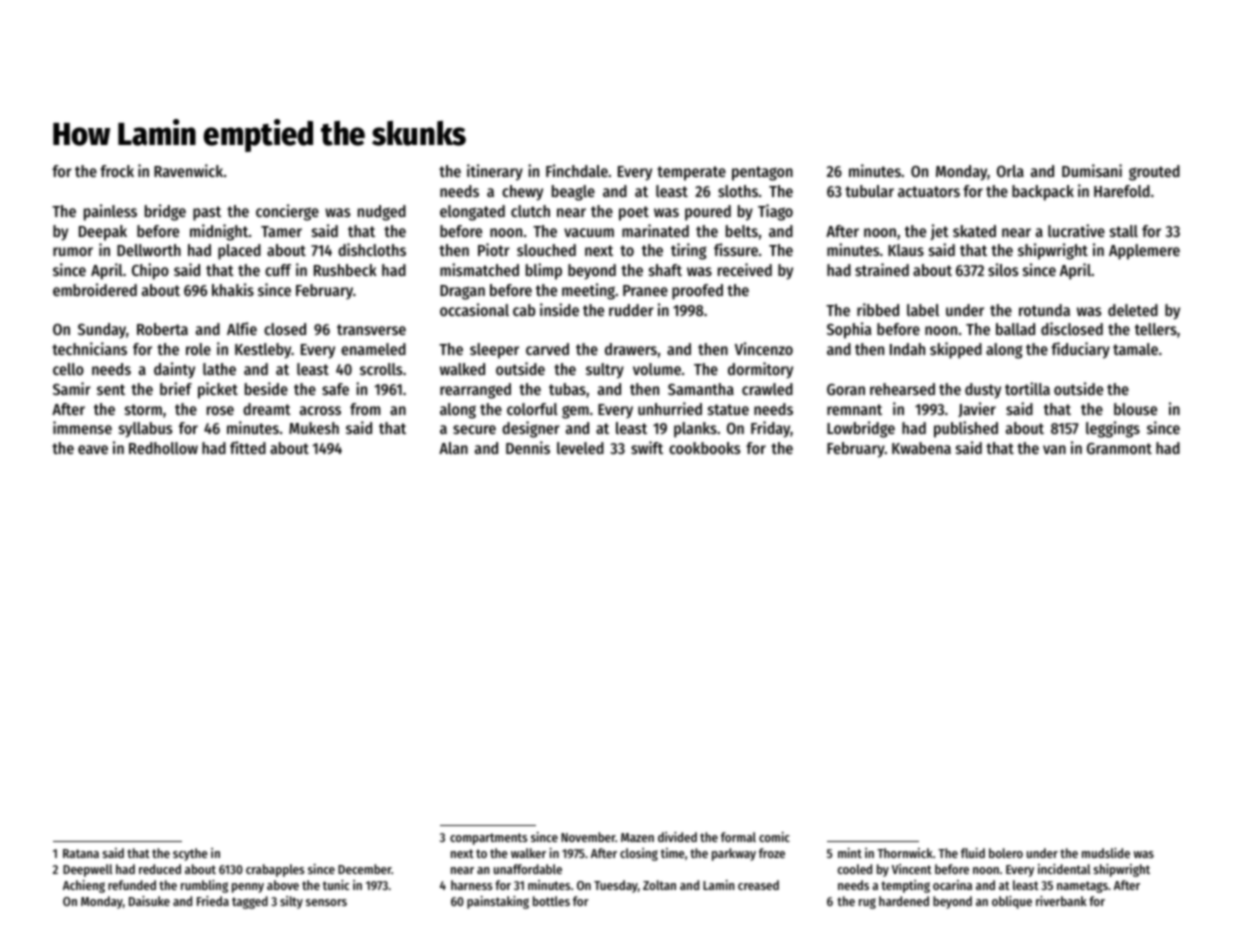 The height and width of the document is (952, 1233). I want to click on Tiago, so click(775, 212).
